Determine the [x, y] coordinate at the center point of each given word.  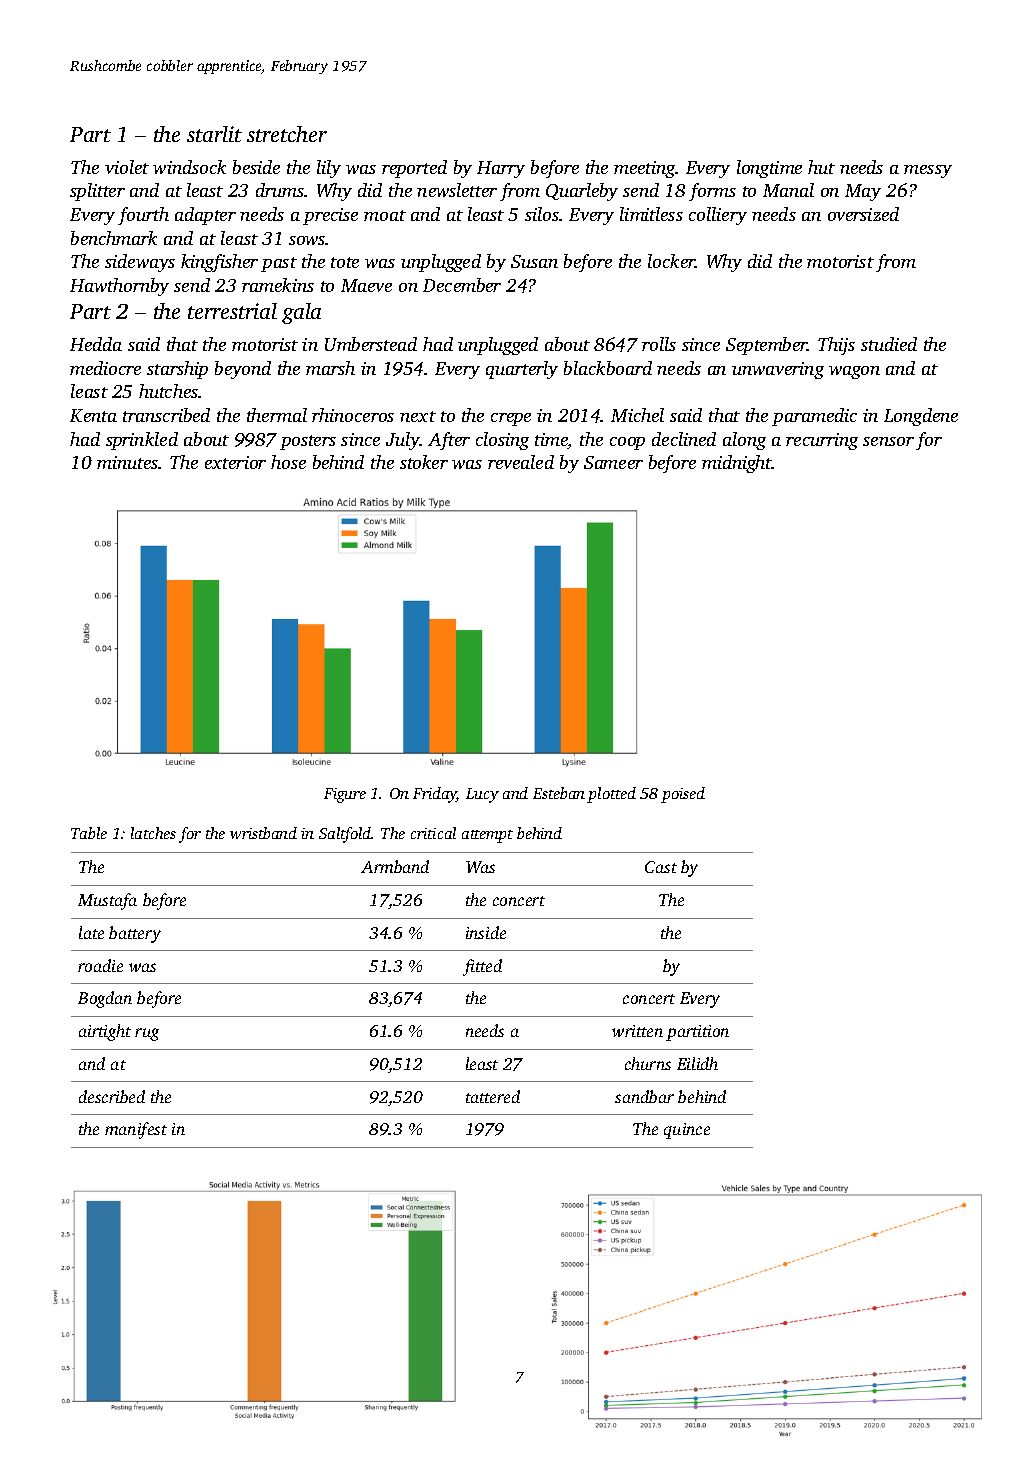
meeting [645, 169]
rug [147, 1034]
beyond [243, 370]
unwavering [778, 370]
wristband [263, 833]
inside [486, 932]
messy [928, 171]
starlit [214, 134]
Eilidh [697, 1063]
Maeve [366, 285]
